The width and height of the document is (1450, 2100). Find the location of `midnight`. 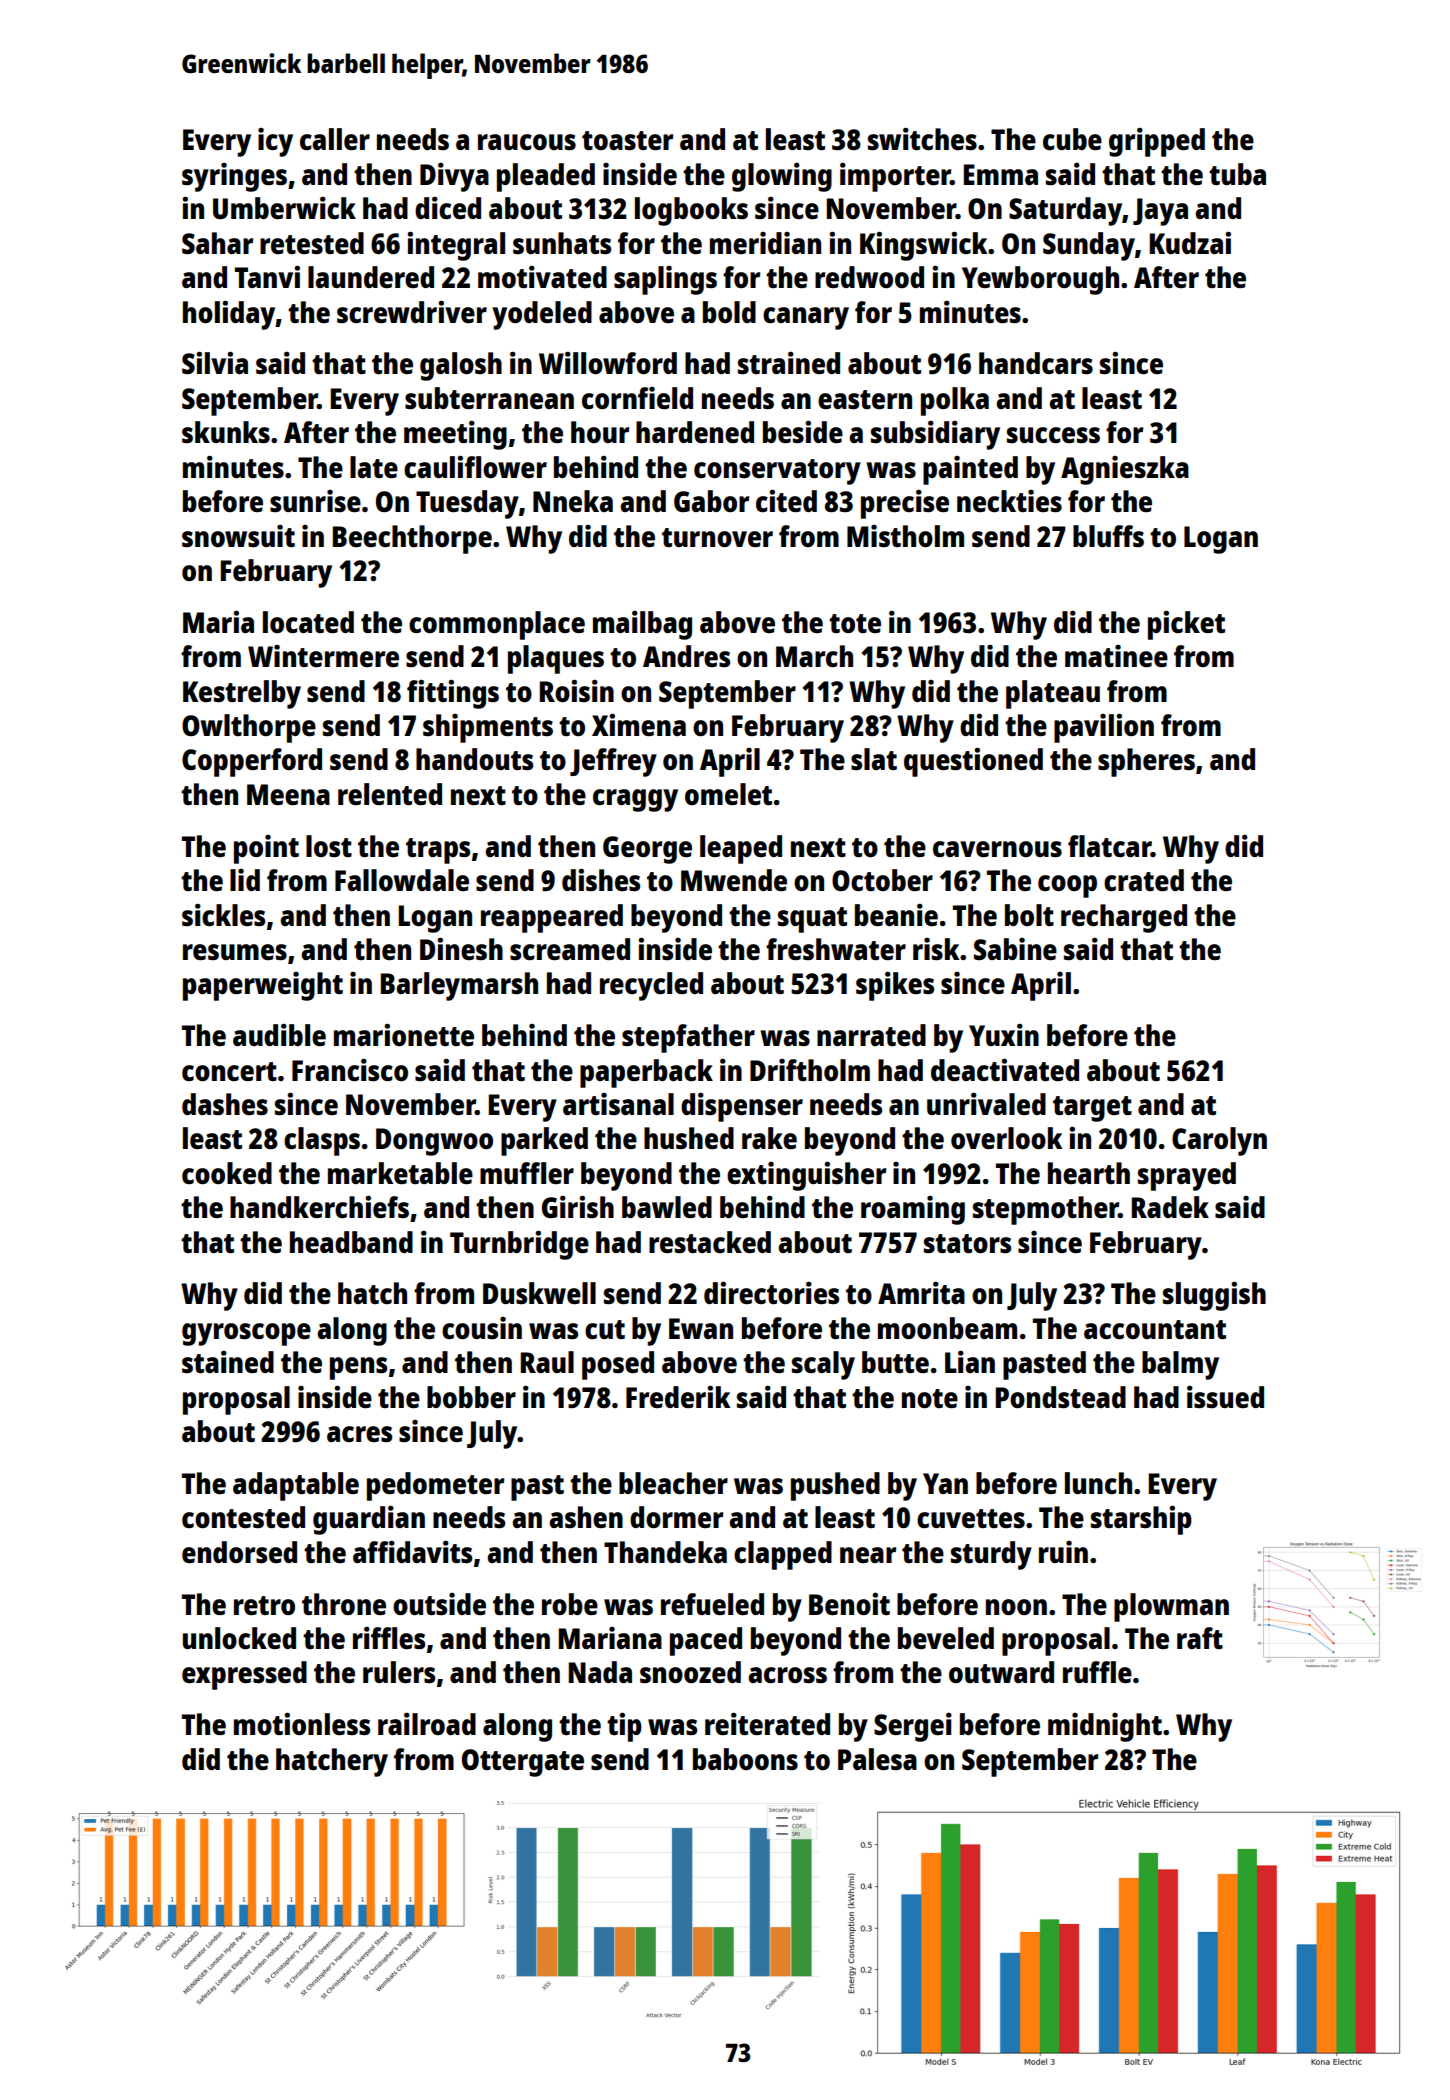

midnight is located at coordinates (1105, 1727).
